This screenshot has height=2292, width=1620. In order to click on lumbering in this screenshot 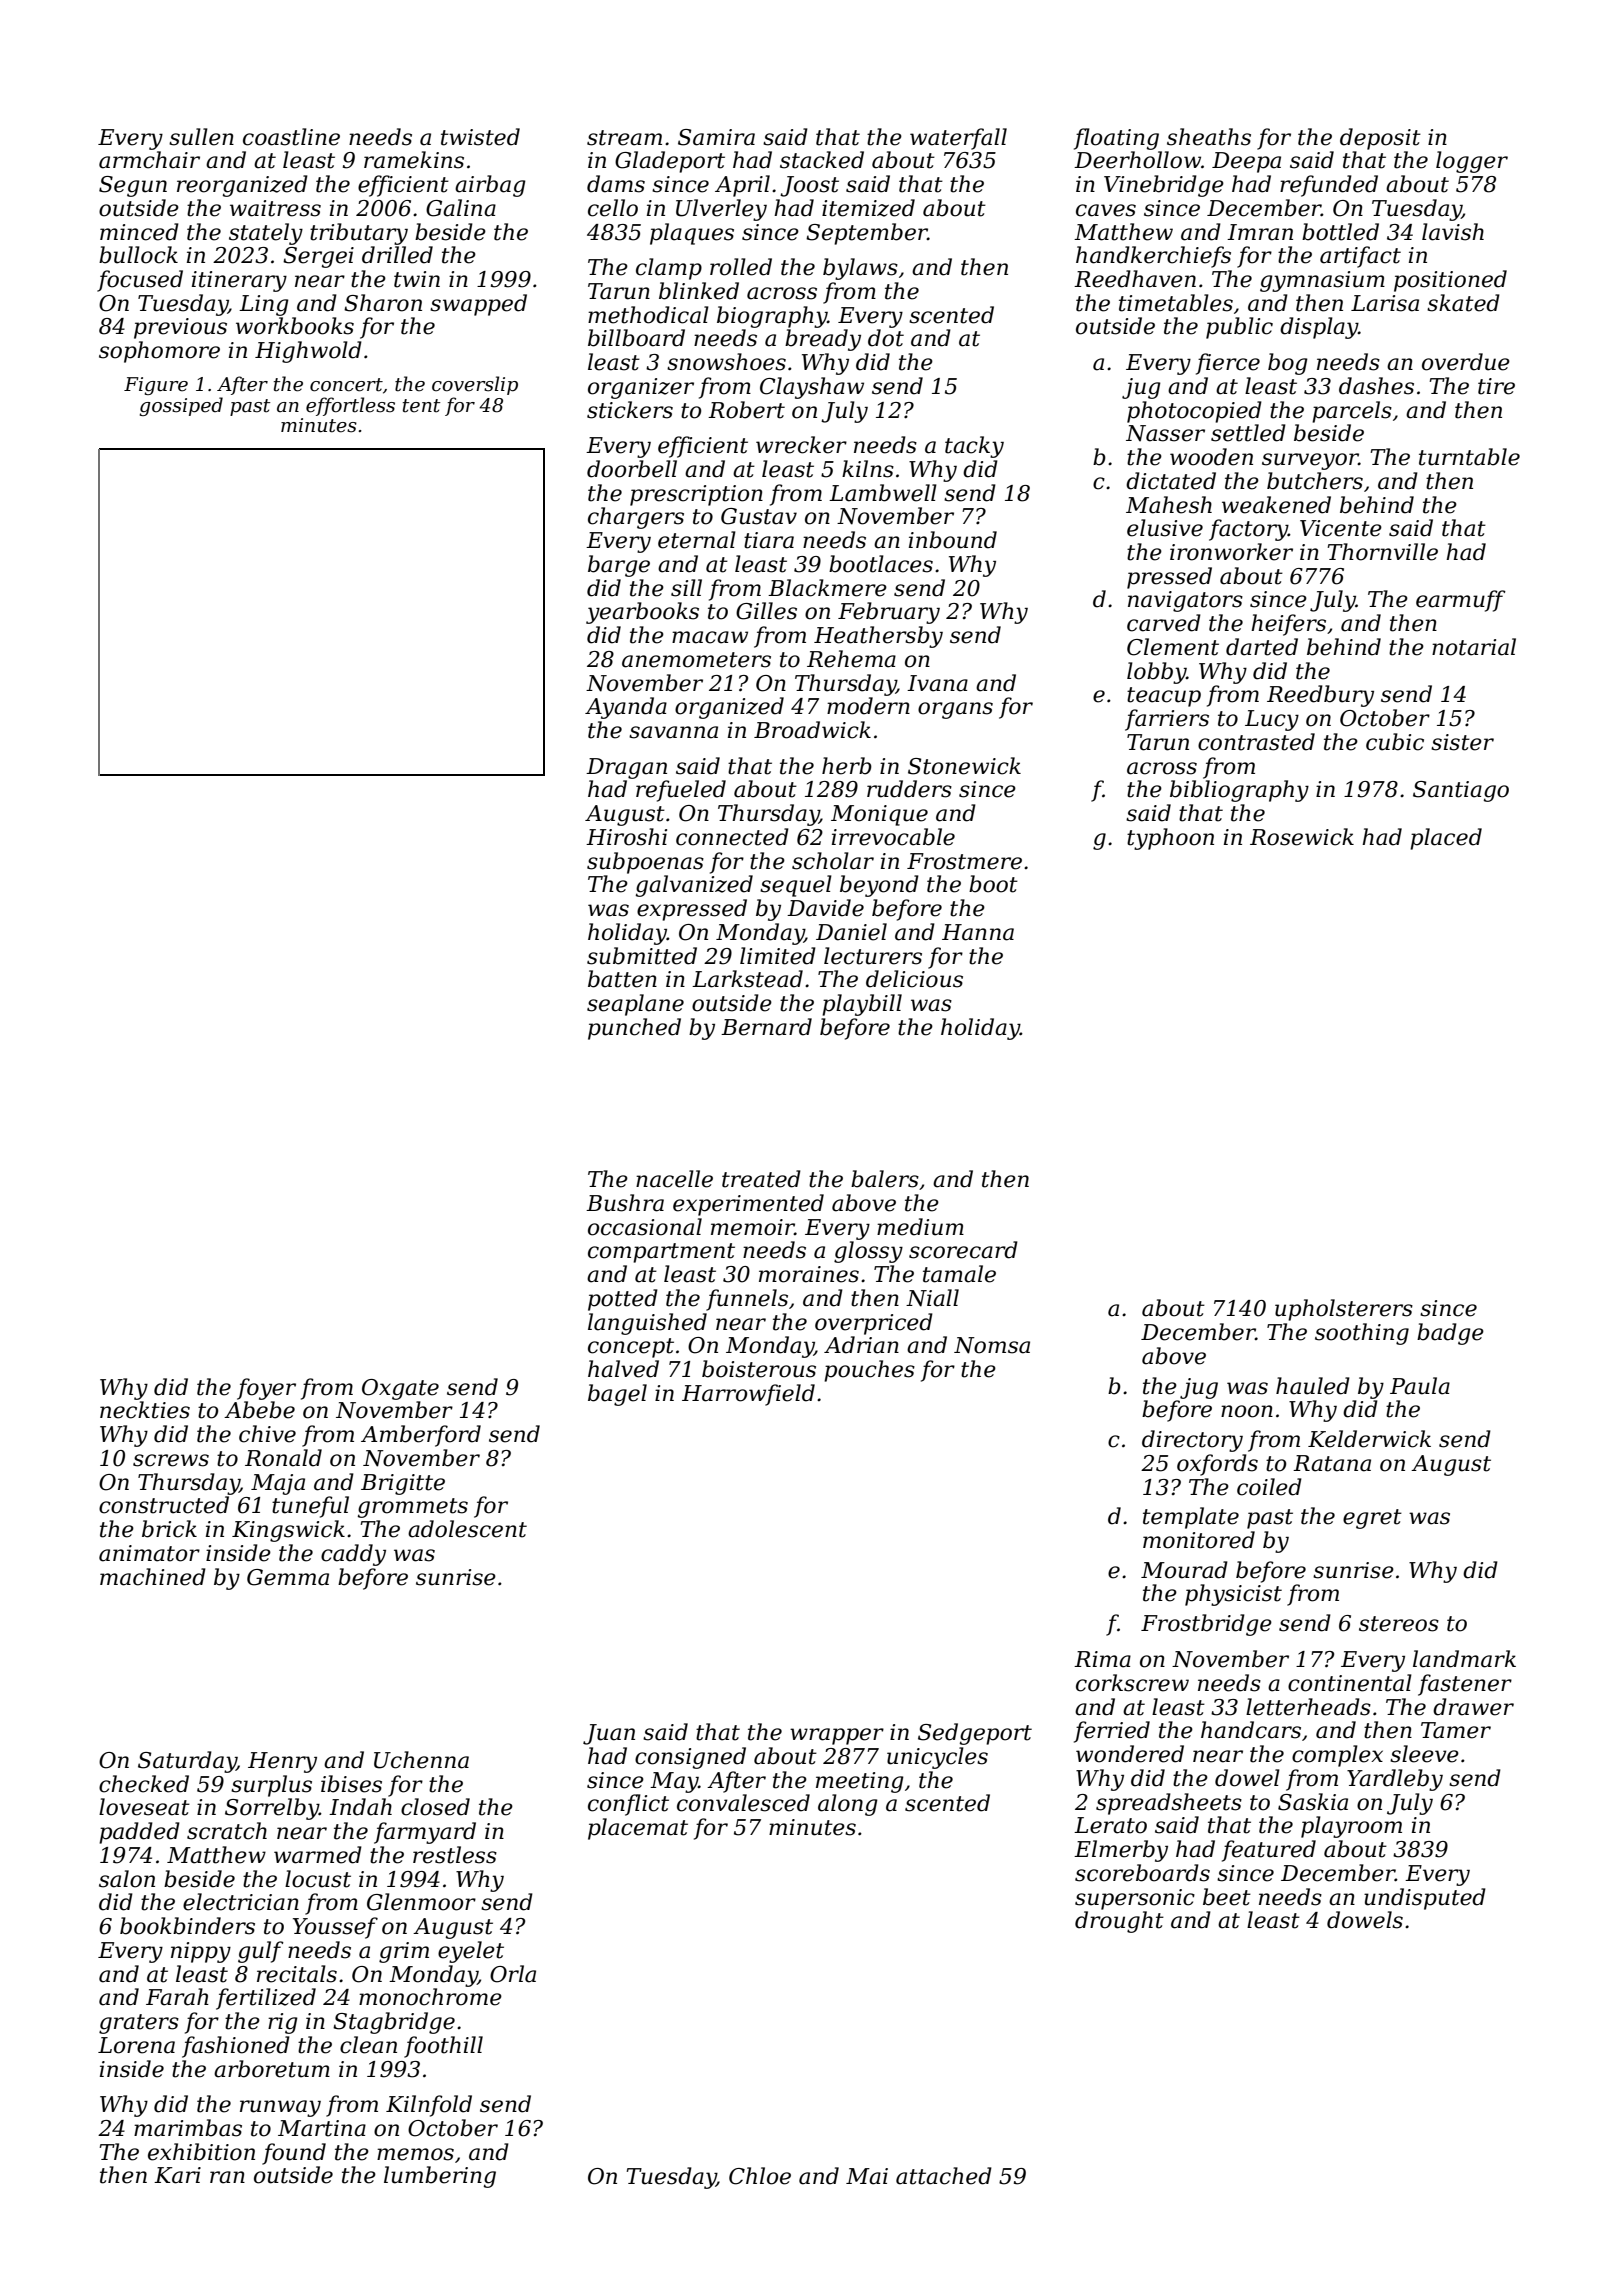, I will do `click(440, 2177)`.
